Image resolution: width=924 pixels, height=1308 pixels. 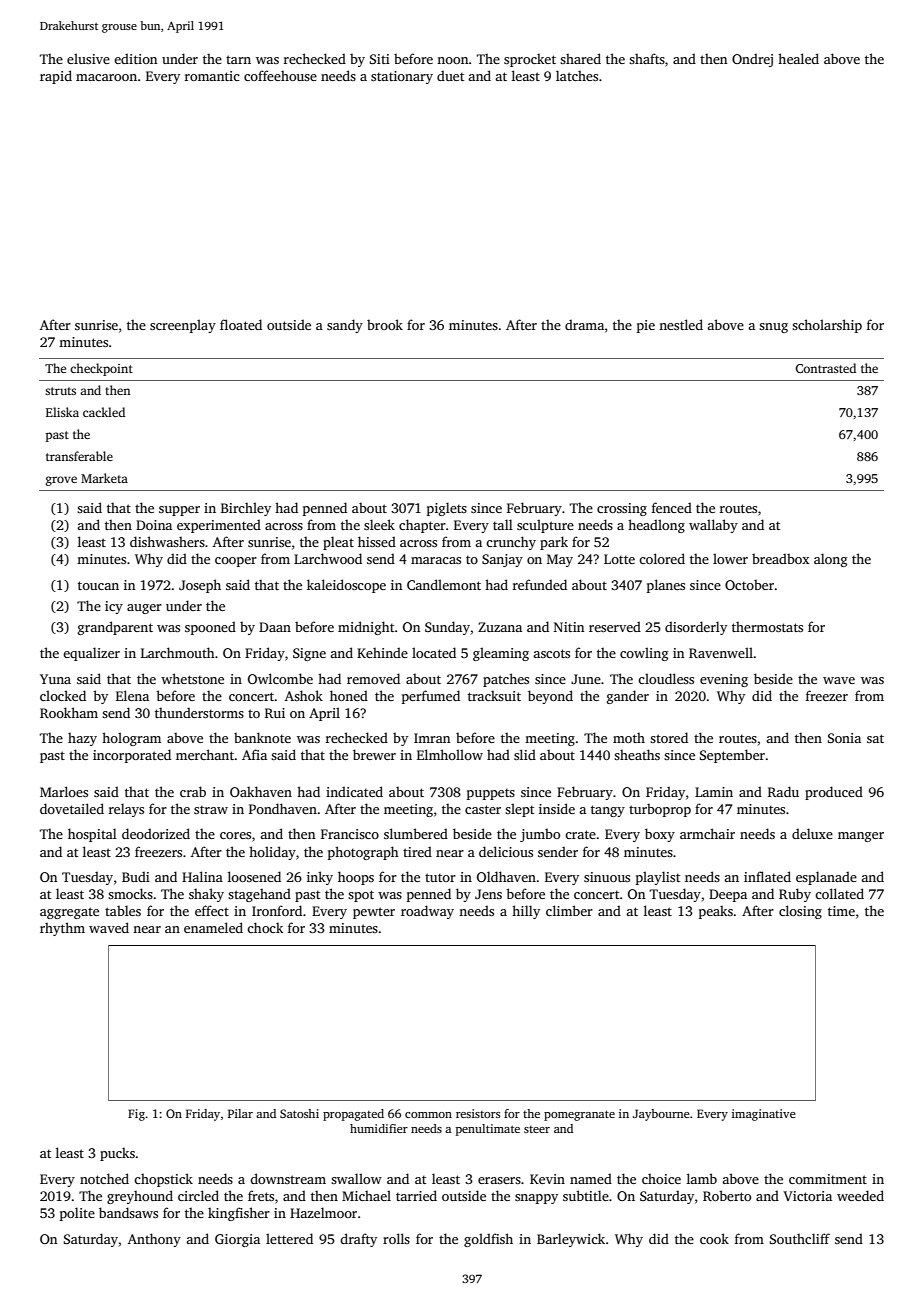 What do you see at coordinates (763, 1115) in the image?
I see `imaginative` at bounding box center [763, 1115].
